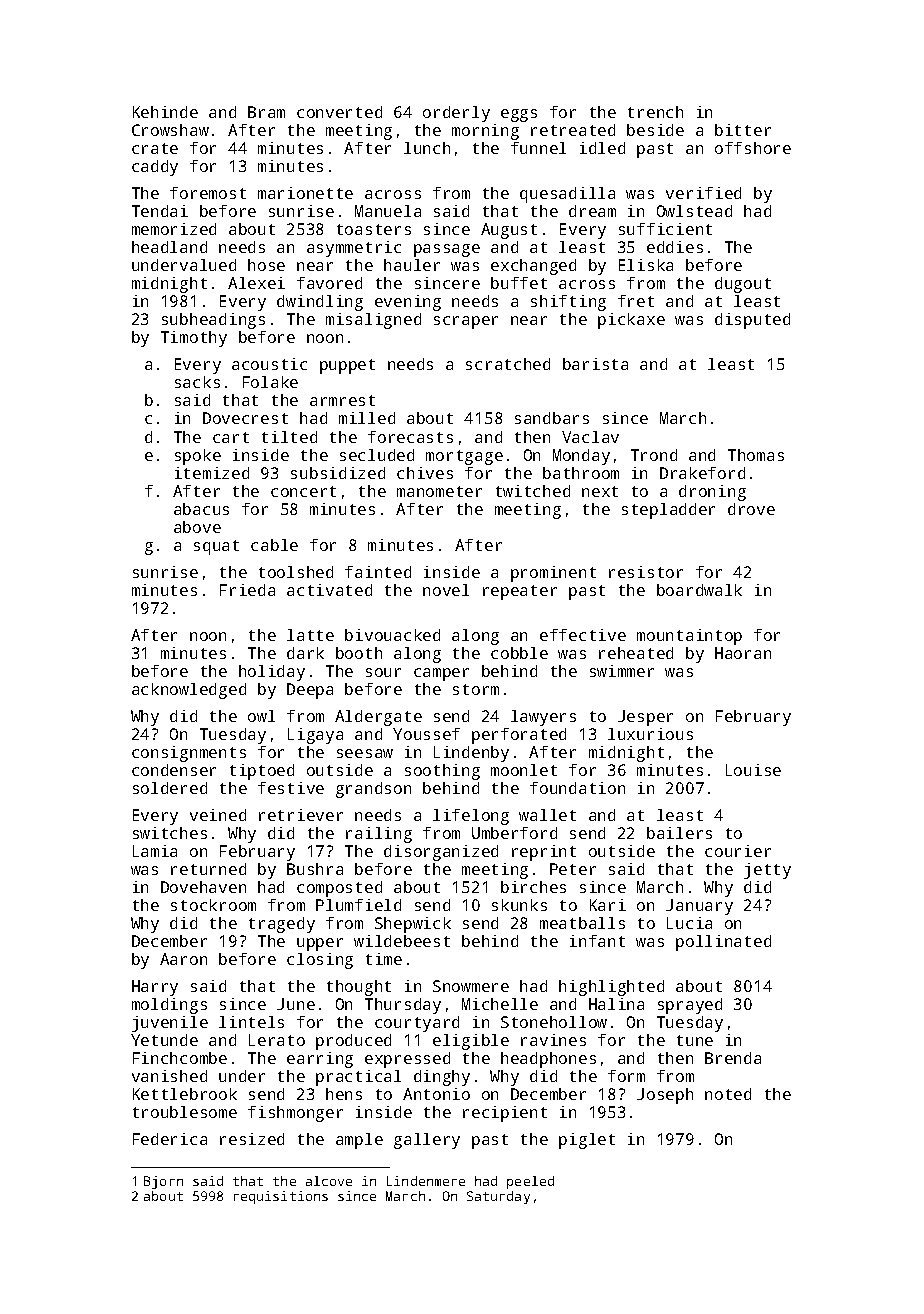 This page has width=924, height=1314. I want to click on jetty, so click(767, 871).
